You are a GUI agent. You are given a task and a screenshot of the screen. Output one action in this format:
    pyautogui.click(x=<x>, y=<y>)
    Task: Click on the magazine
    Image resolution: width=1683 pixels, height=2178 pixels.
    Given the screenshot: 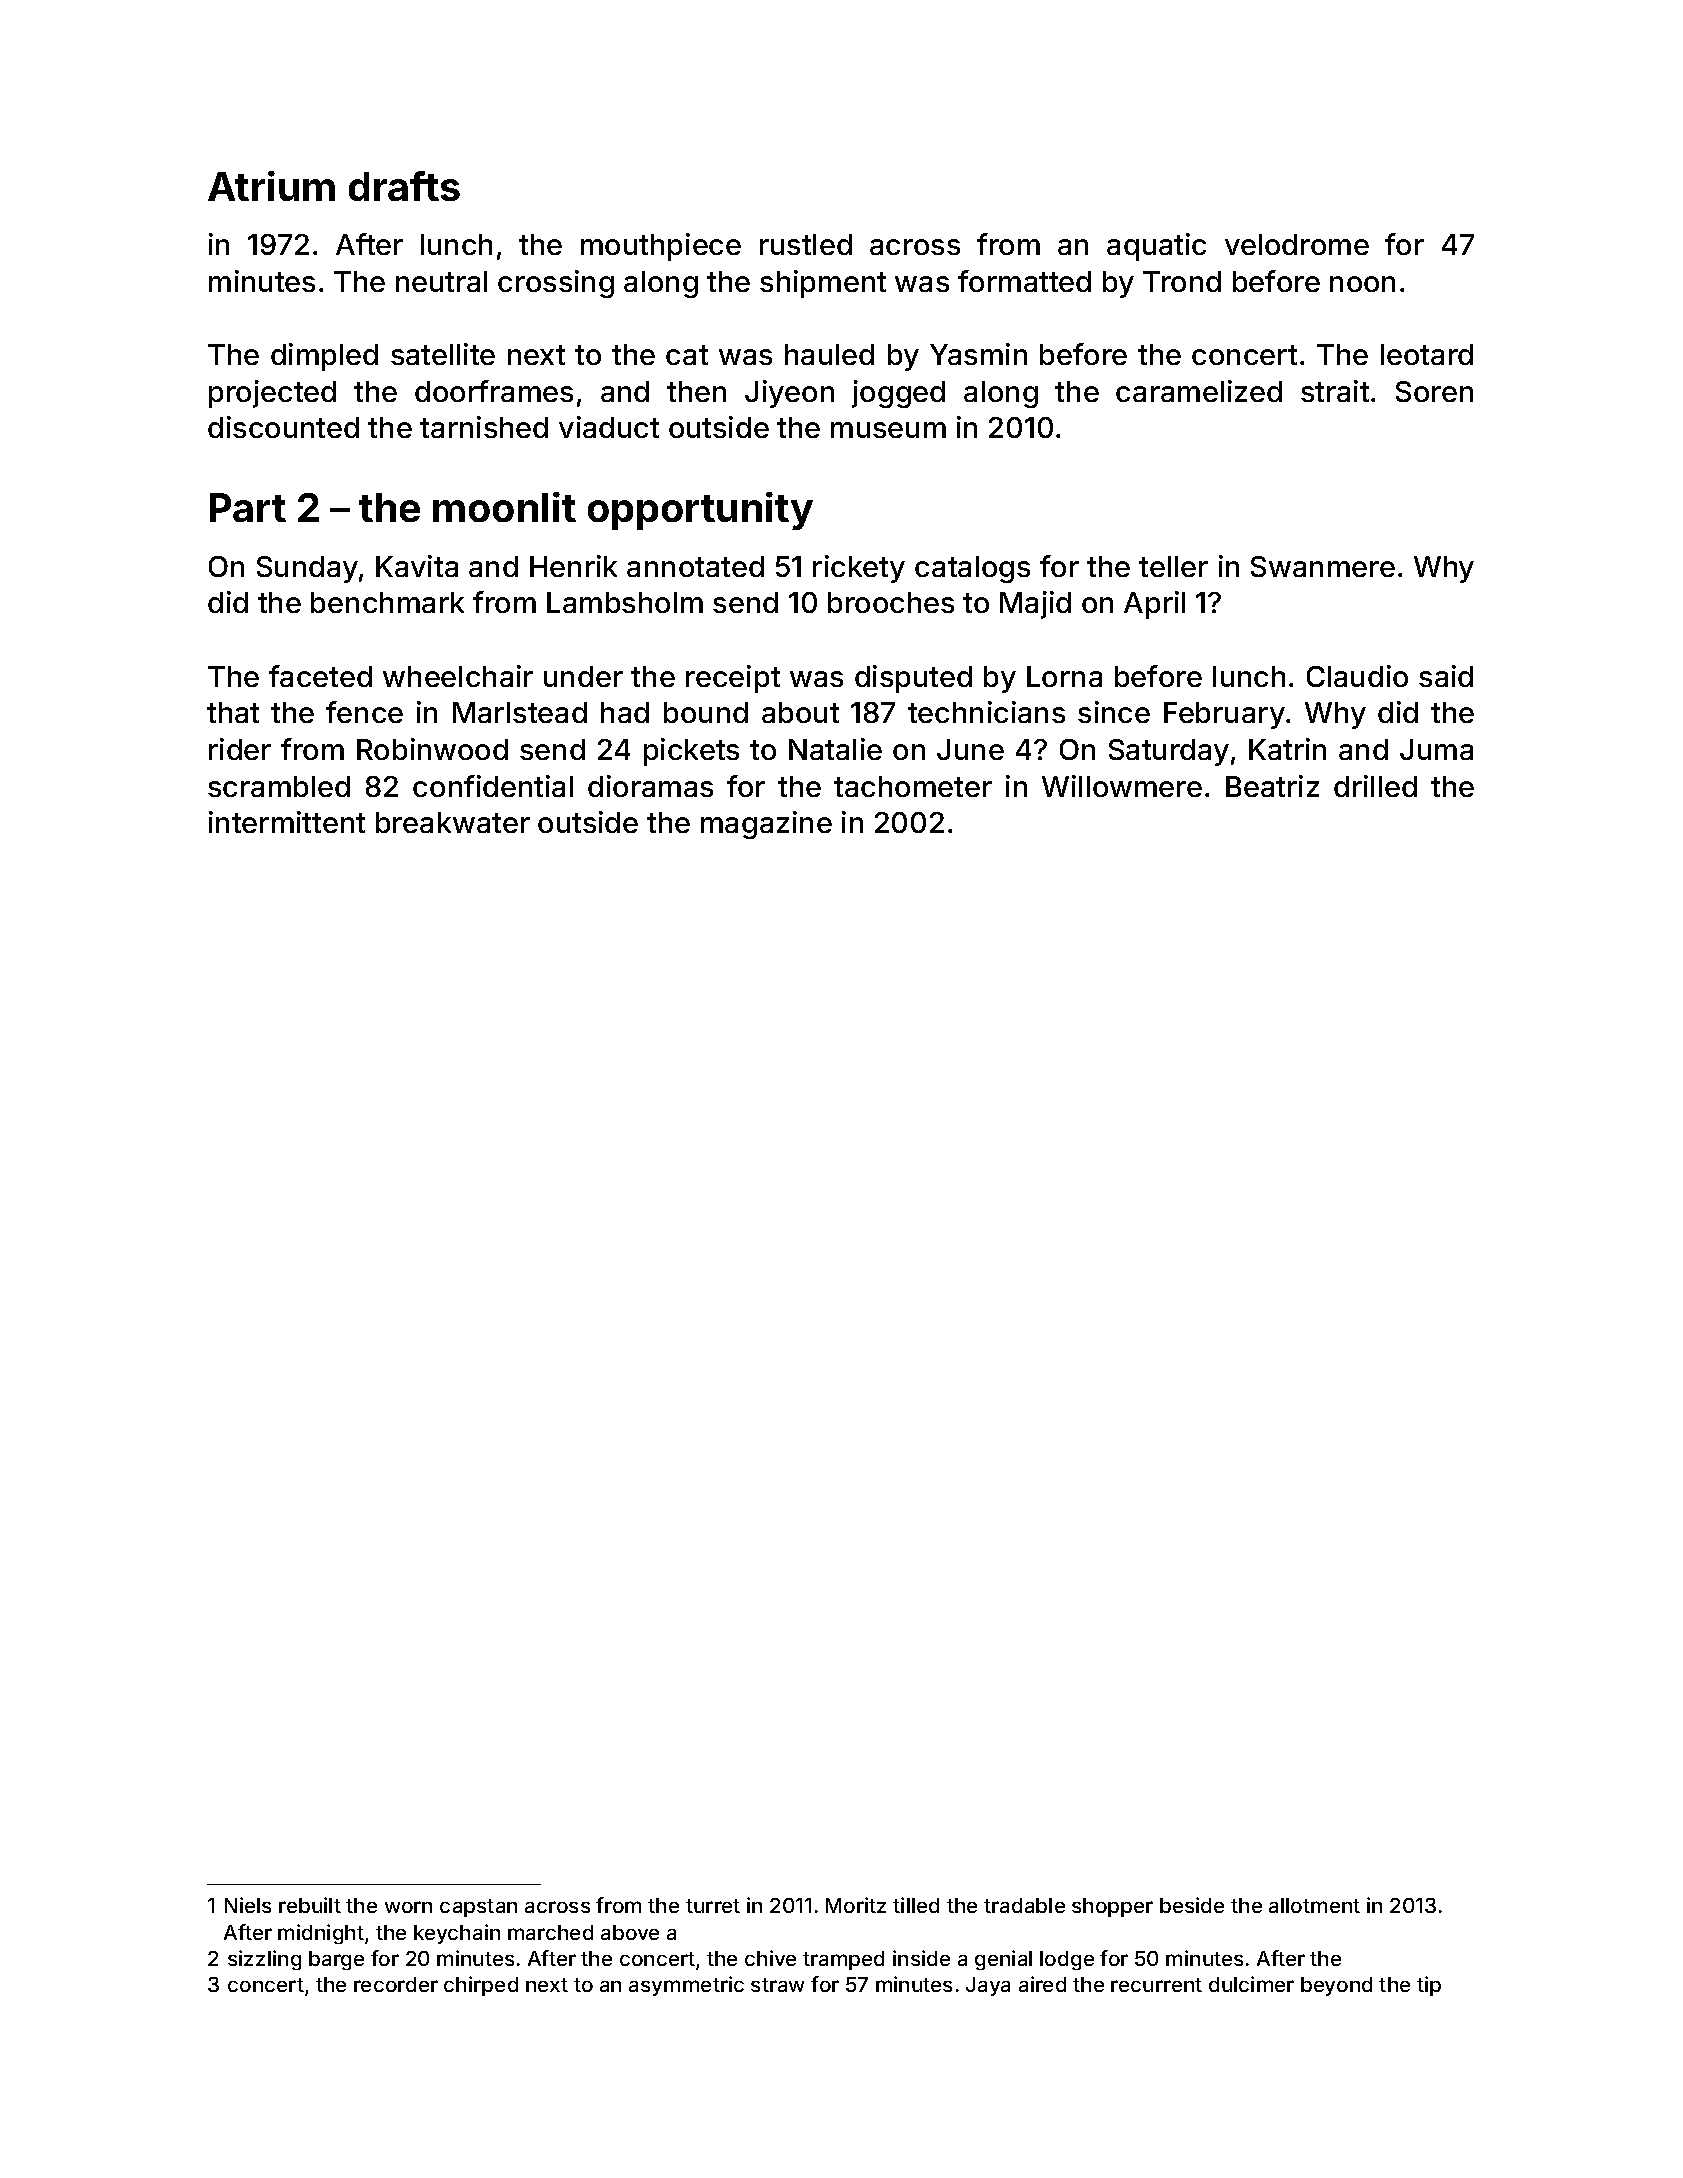 What is the action you would take?
    pyautogui.click(x=766, y=825)
